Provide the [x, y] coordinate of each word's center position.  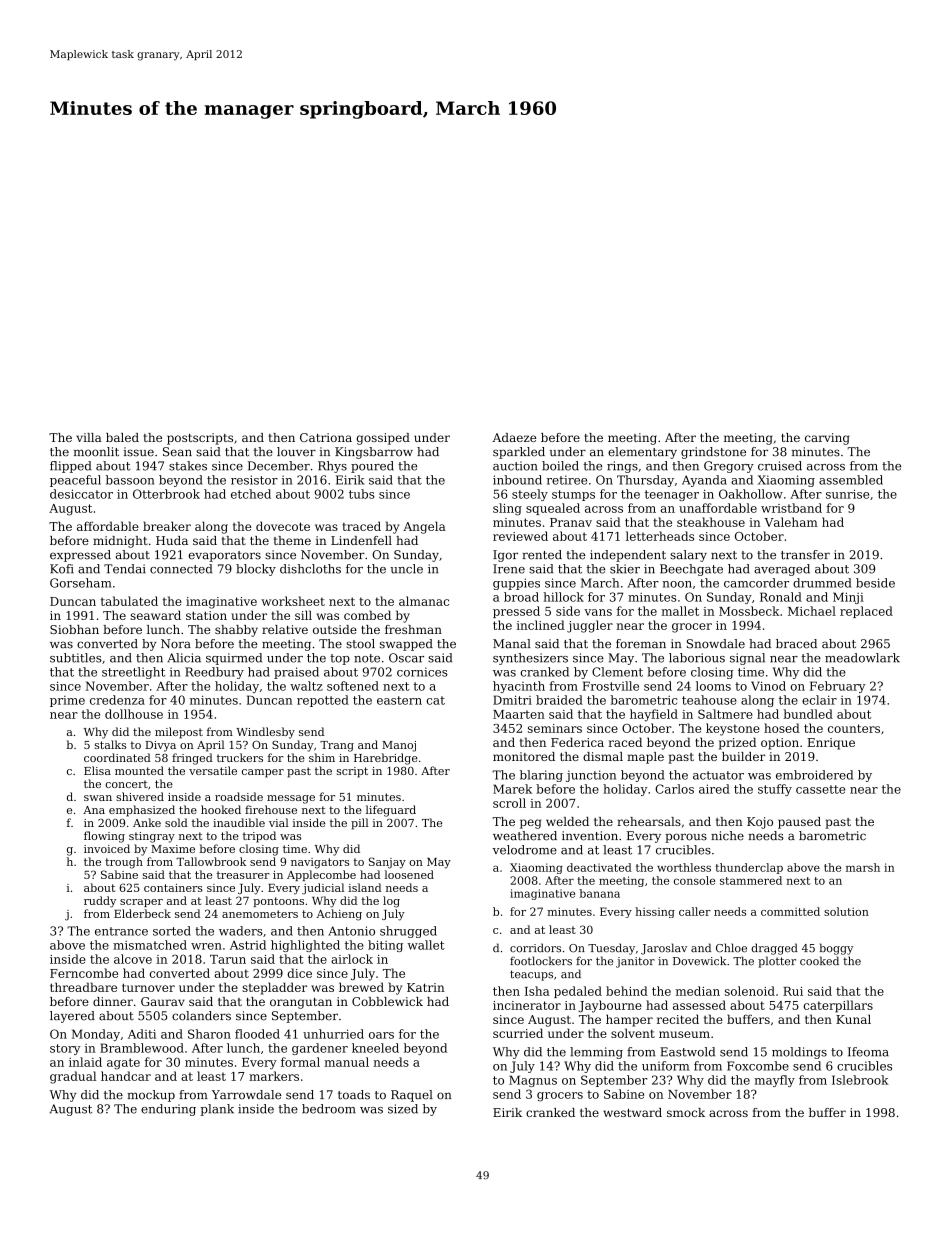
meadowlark [862, 658]
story [65, 1049]
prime [67, 701]
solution [846, 911]
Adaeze [514, 437]
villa [89, 437]
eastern [399, 700]
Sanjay [387, 863]
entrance [121, 931]
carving [827, 439]
